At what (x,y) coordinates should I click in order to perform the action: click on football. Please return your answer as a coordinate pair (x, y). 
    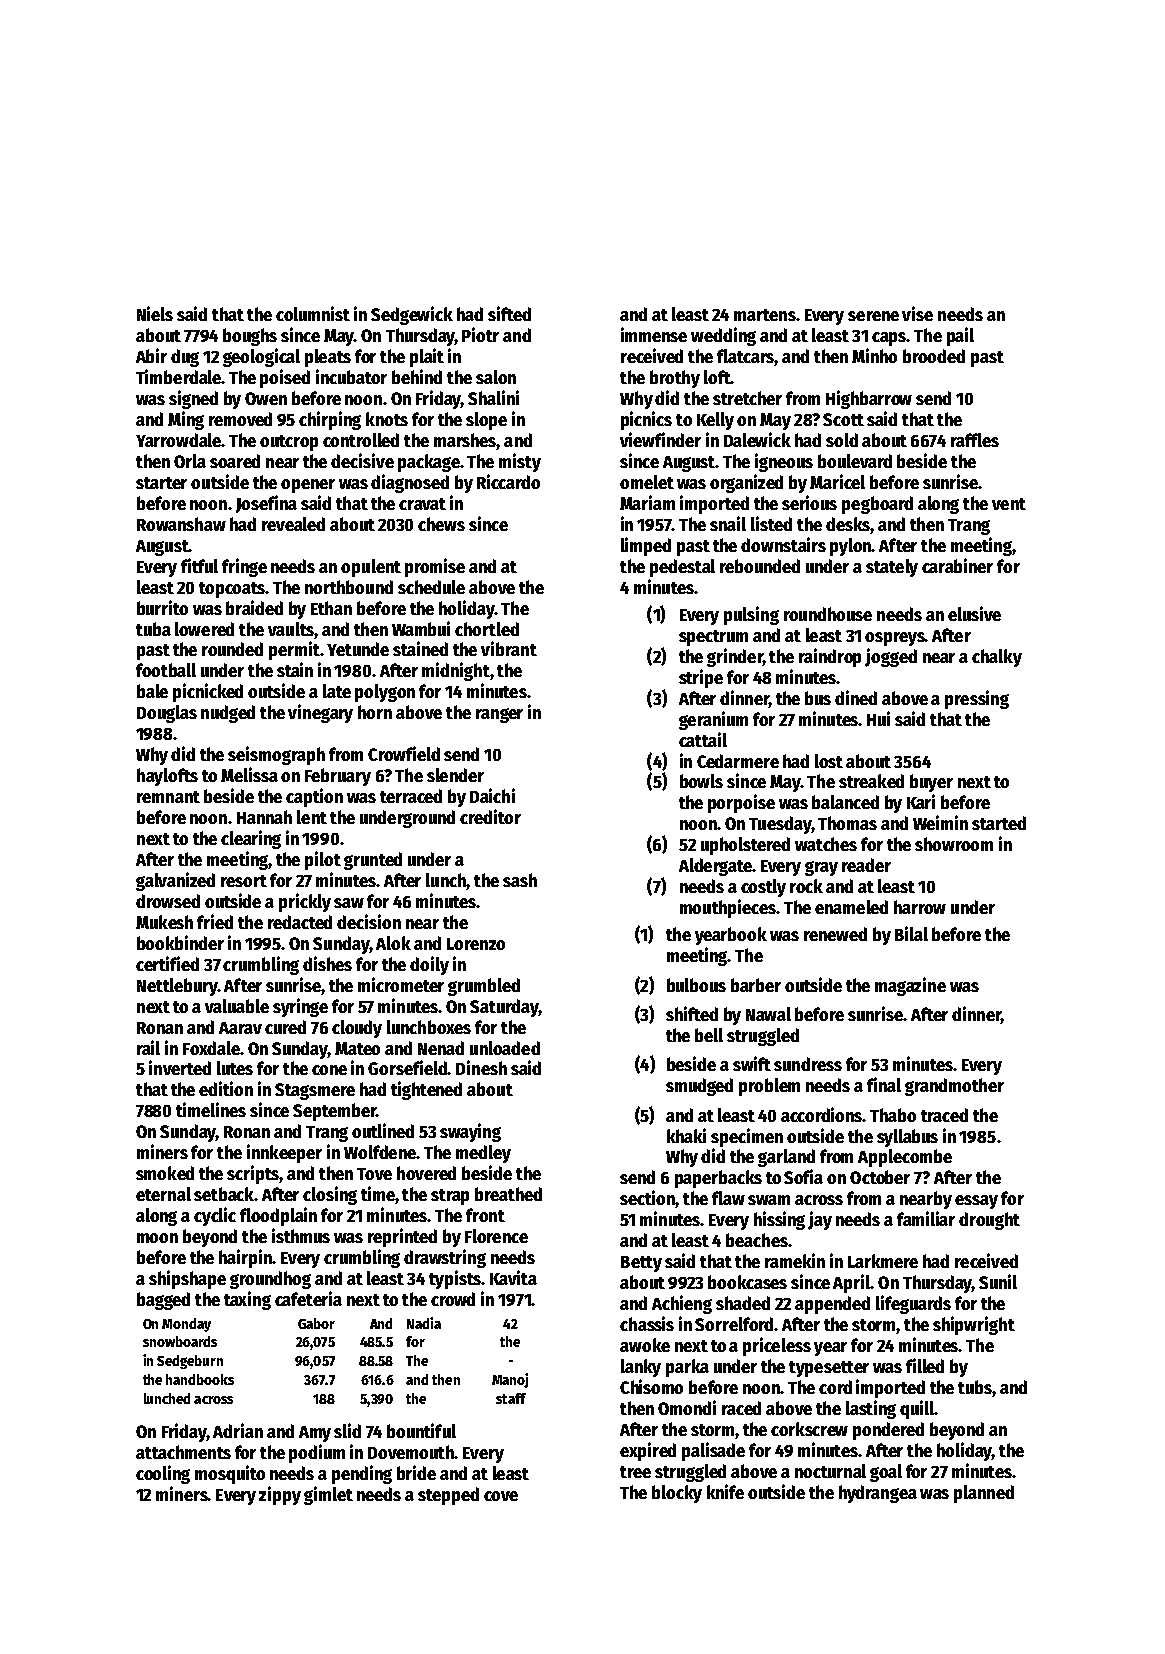
    Looking at the image, I should click on (166, 670).
